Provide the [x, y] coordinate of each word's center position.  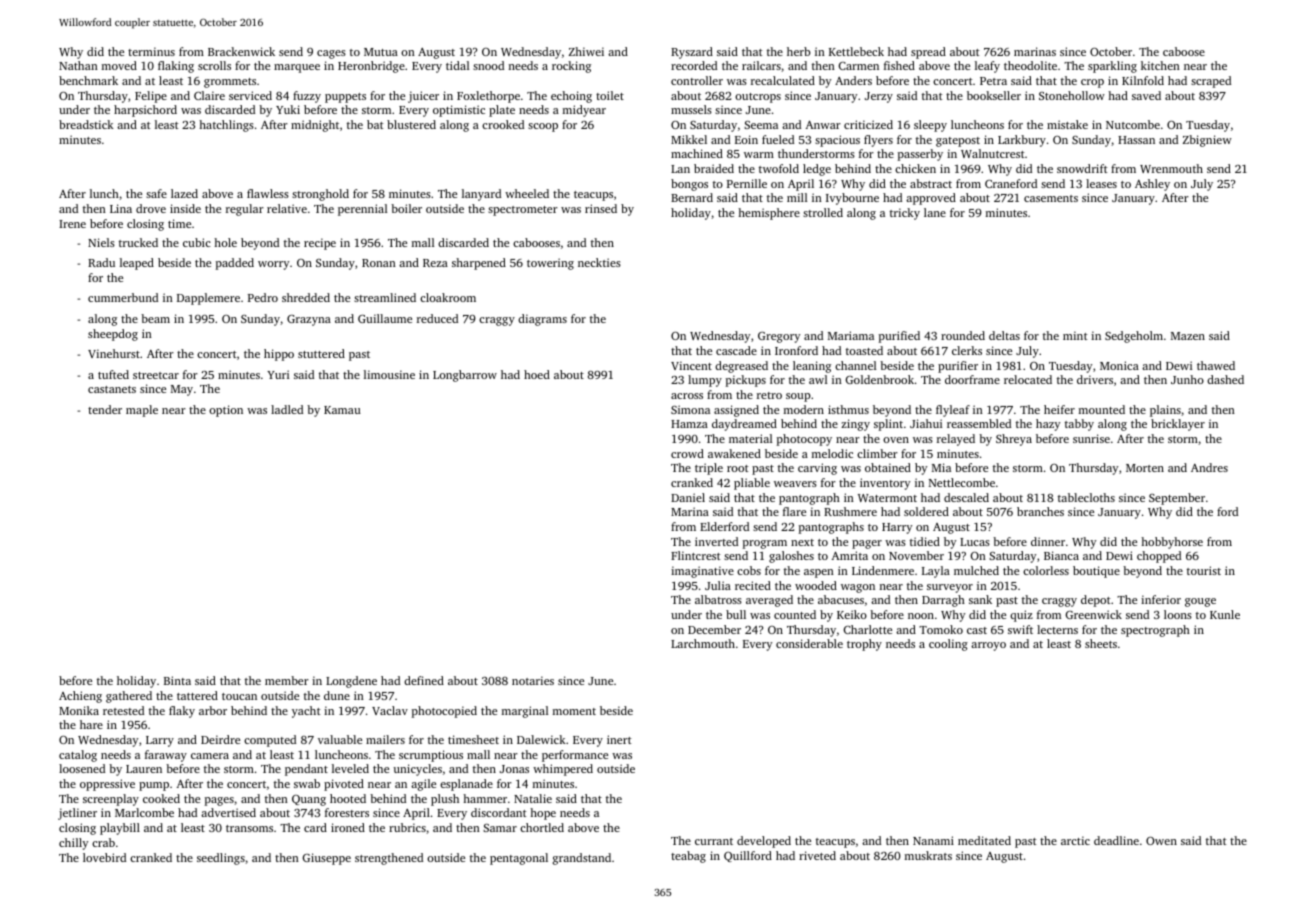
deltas [1004, 335]
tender [105, 409]
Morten [1145, 468]
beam [155, 318]
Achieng [80, 697]
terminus [151, 51]
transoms [249, 828]
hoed [537, 374]
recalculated [783, 80]
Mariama [851, 335]
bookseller [994, 95]
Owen [1161, 841]
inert [619, 739]
